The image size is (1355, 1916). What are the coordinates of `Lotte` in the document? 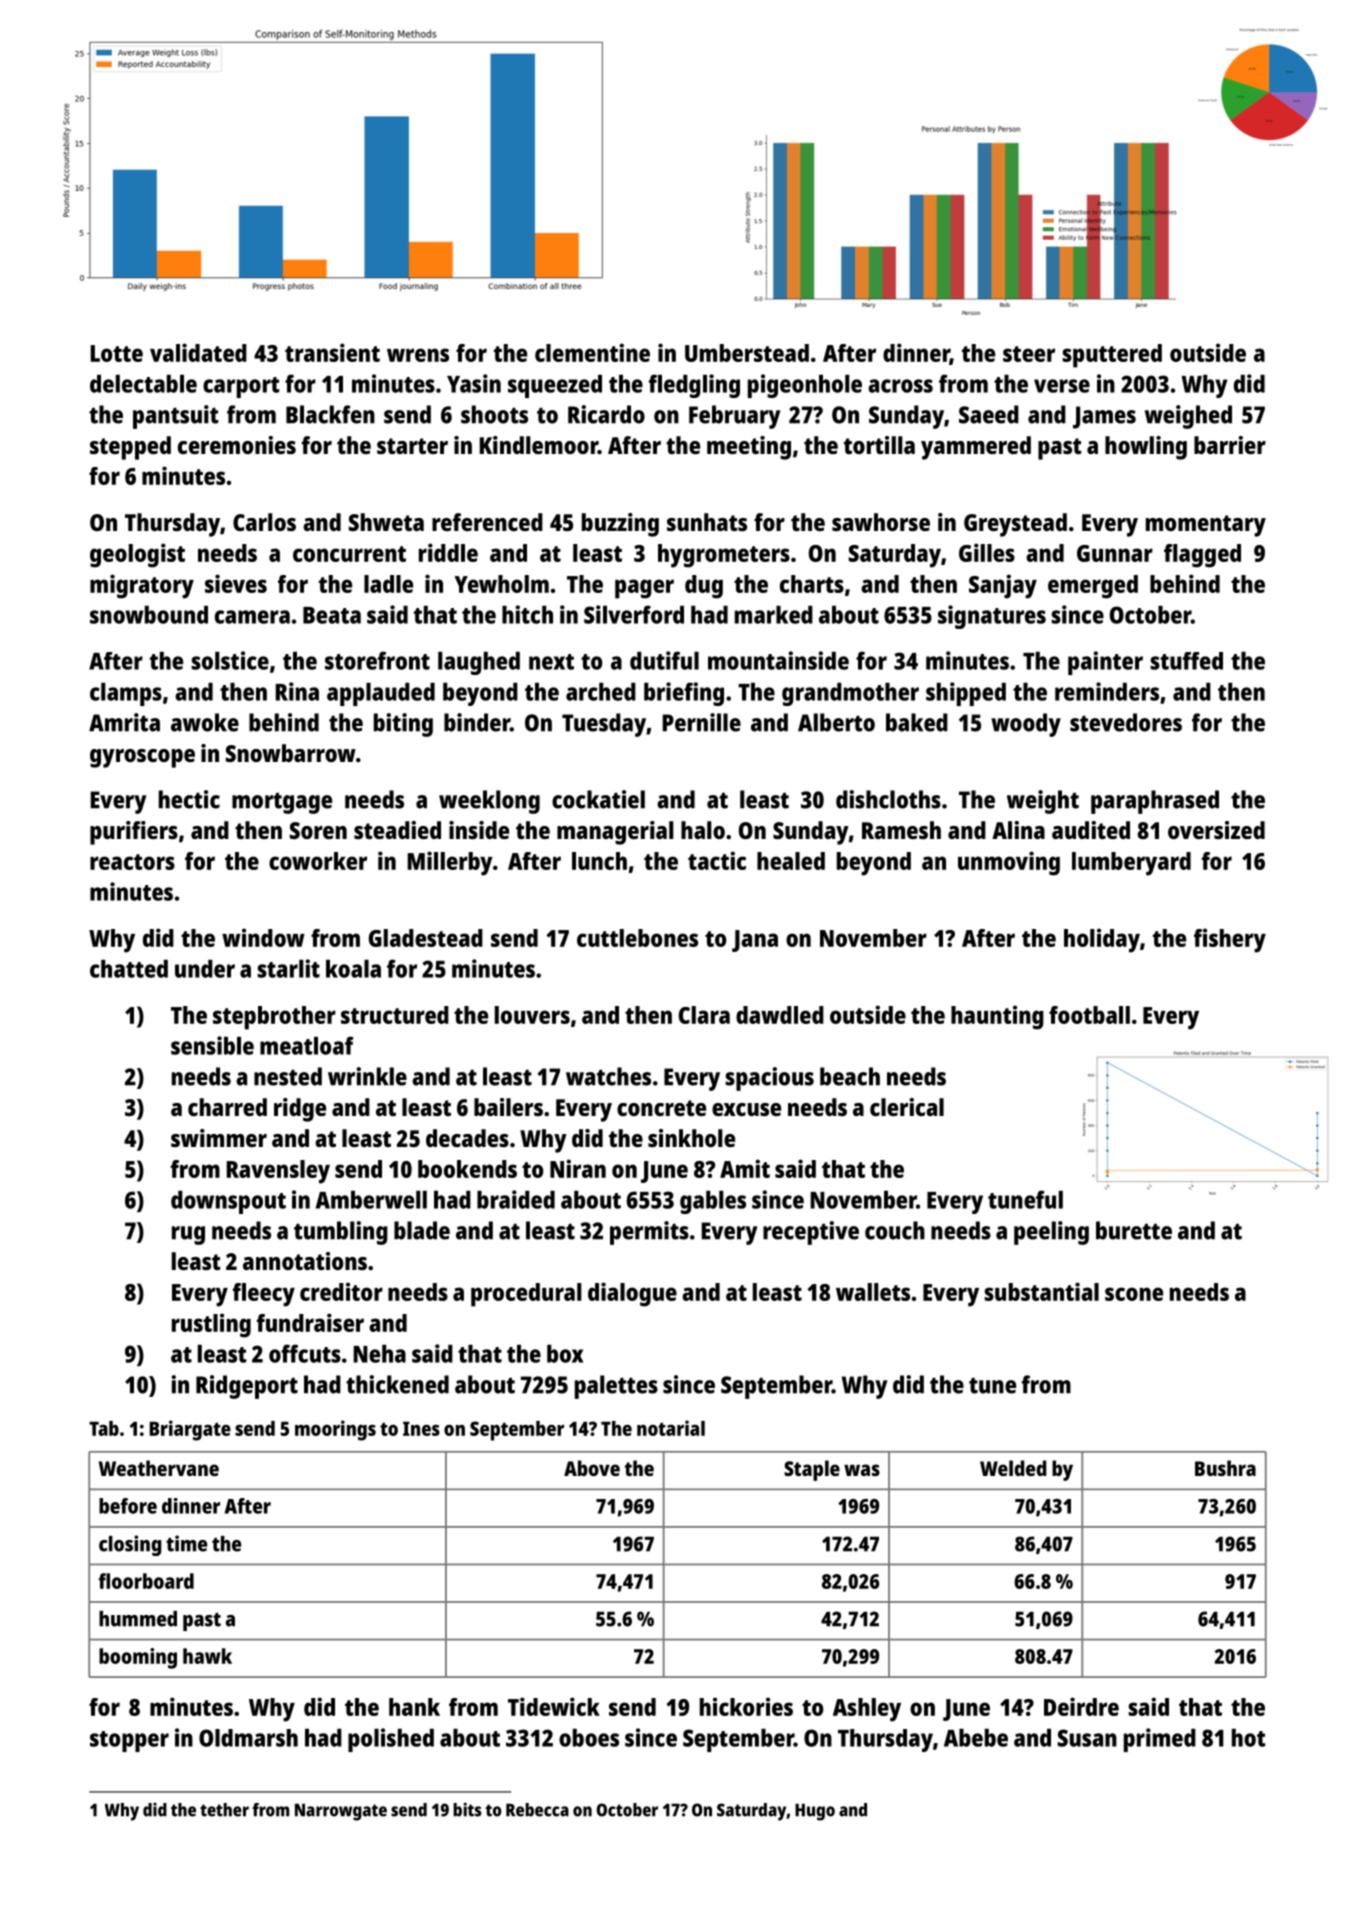 It's located at (116, 353).
